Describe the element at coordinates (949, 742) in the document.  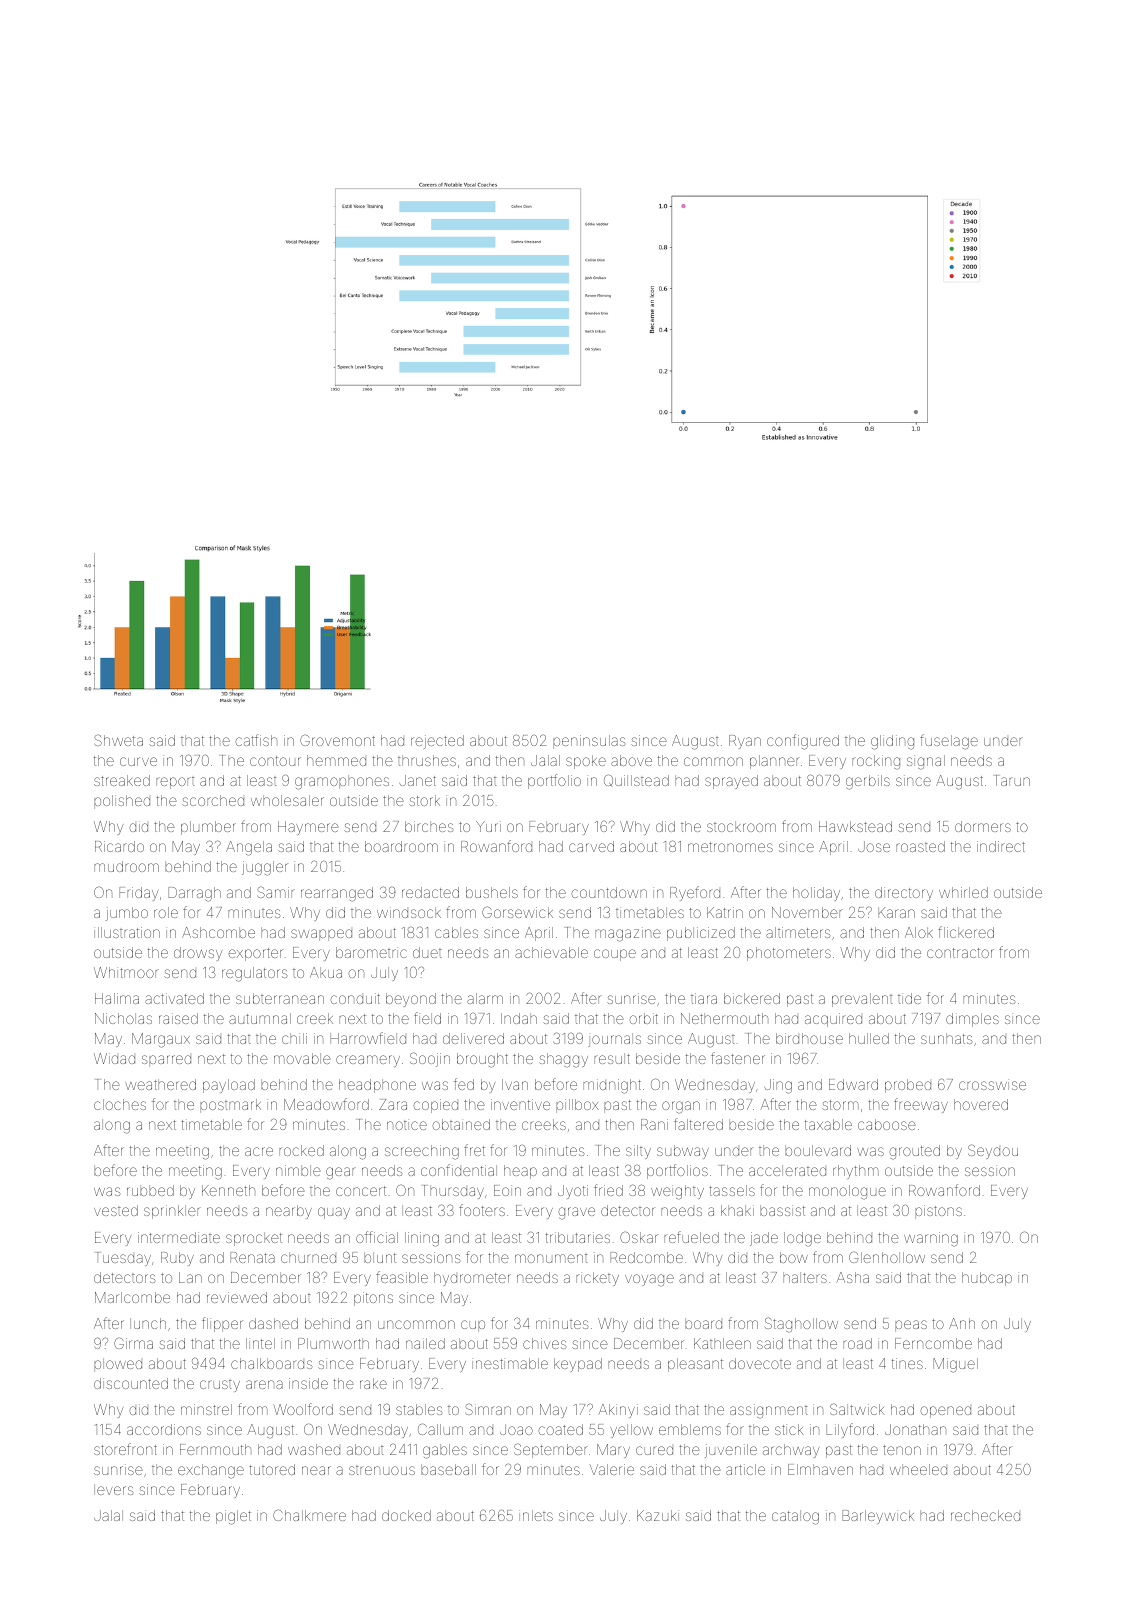
I see `fuselage` at that location.
